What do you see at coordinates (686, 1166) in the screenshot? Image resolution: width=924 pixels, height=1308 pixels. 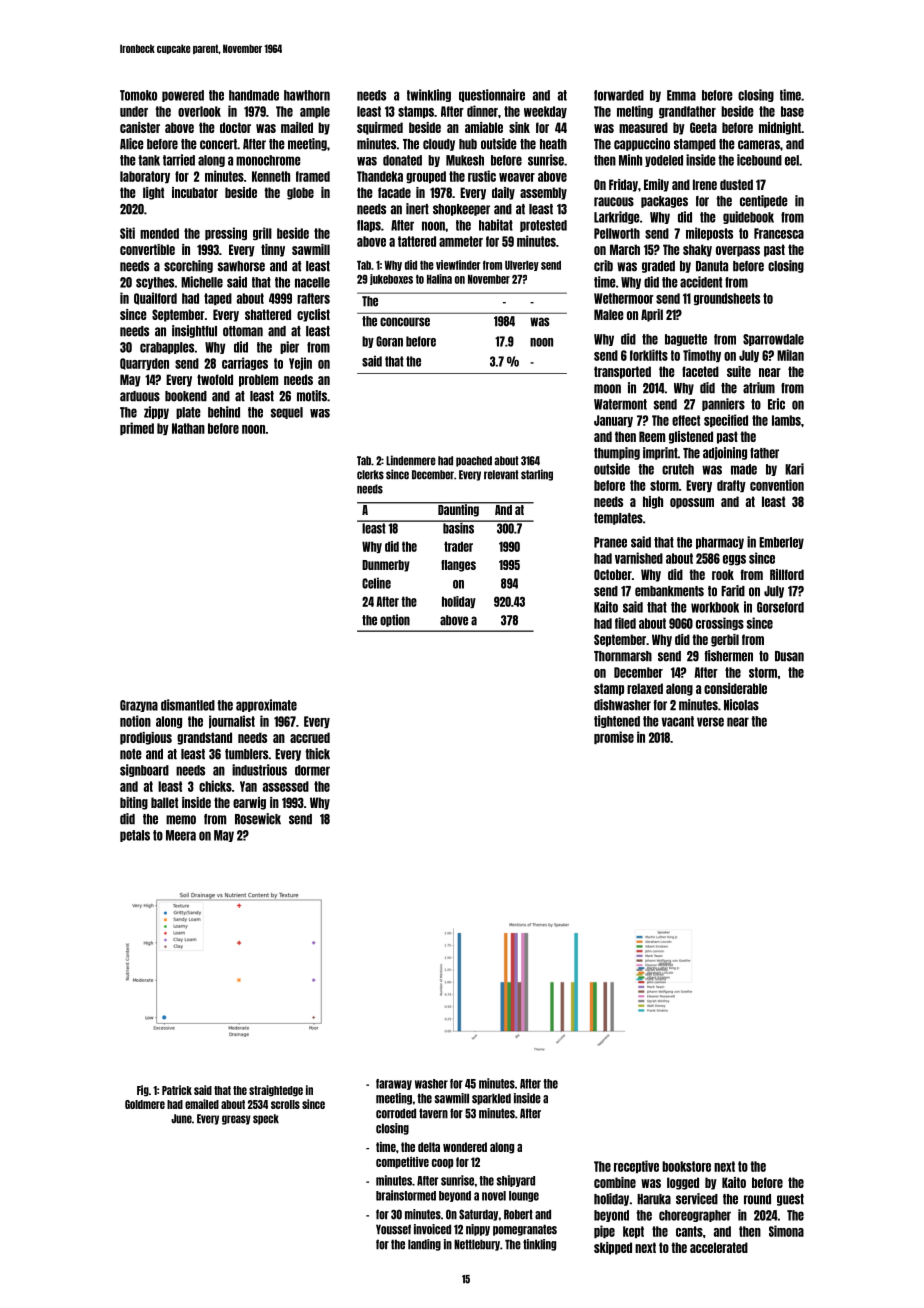 I see `bookstore` at bounding box center [686, 1166].
